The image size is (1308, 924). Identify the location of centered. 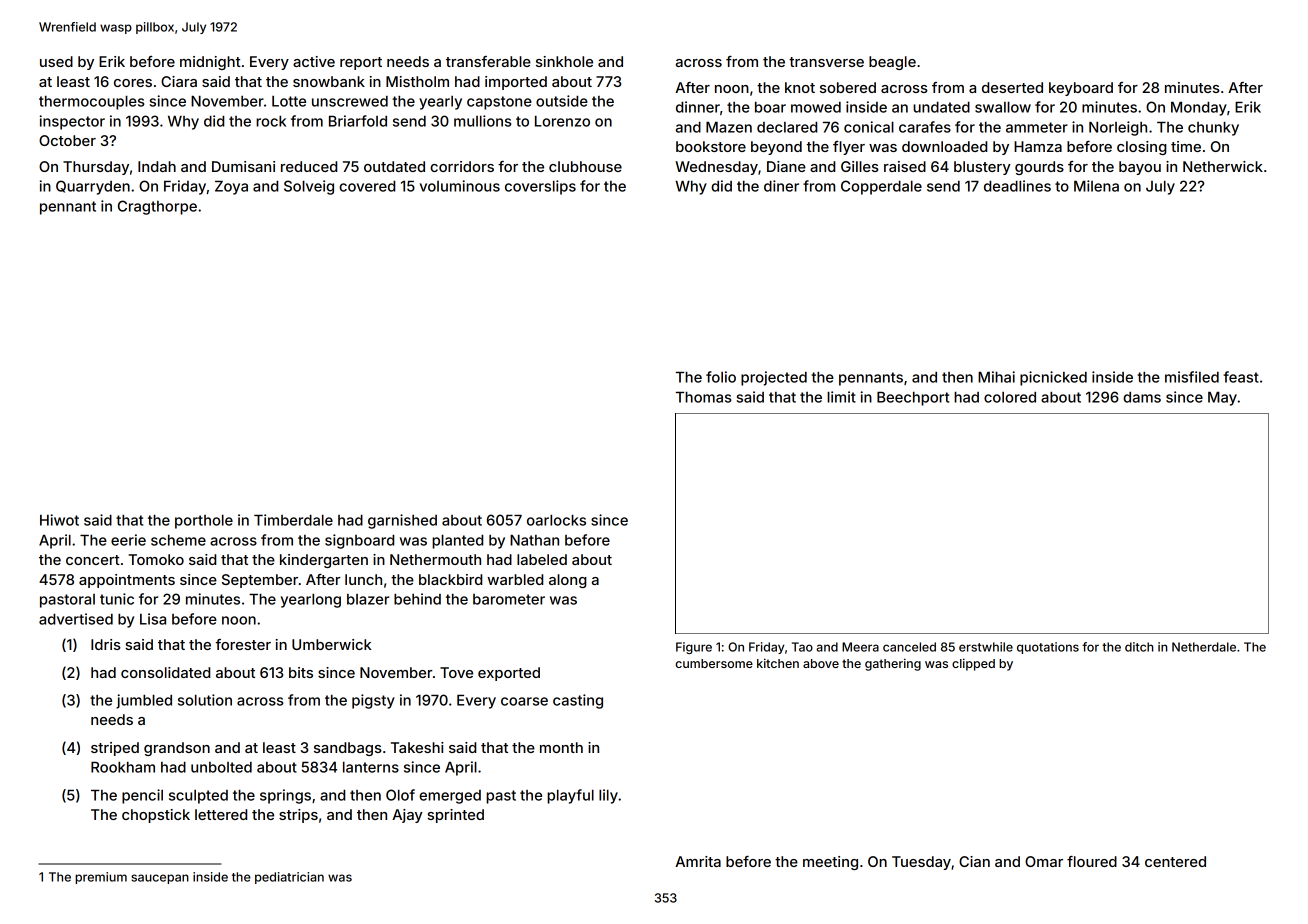
(1175, 861).
